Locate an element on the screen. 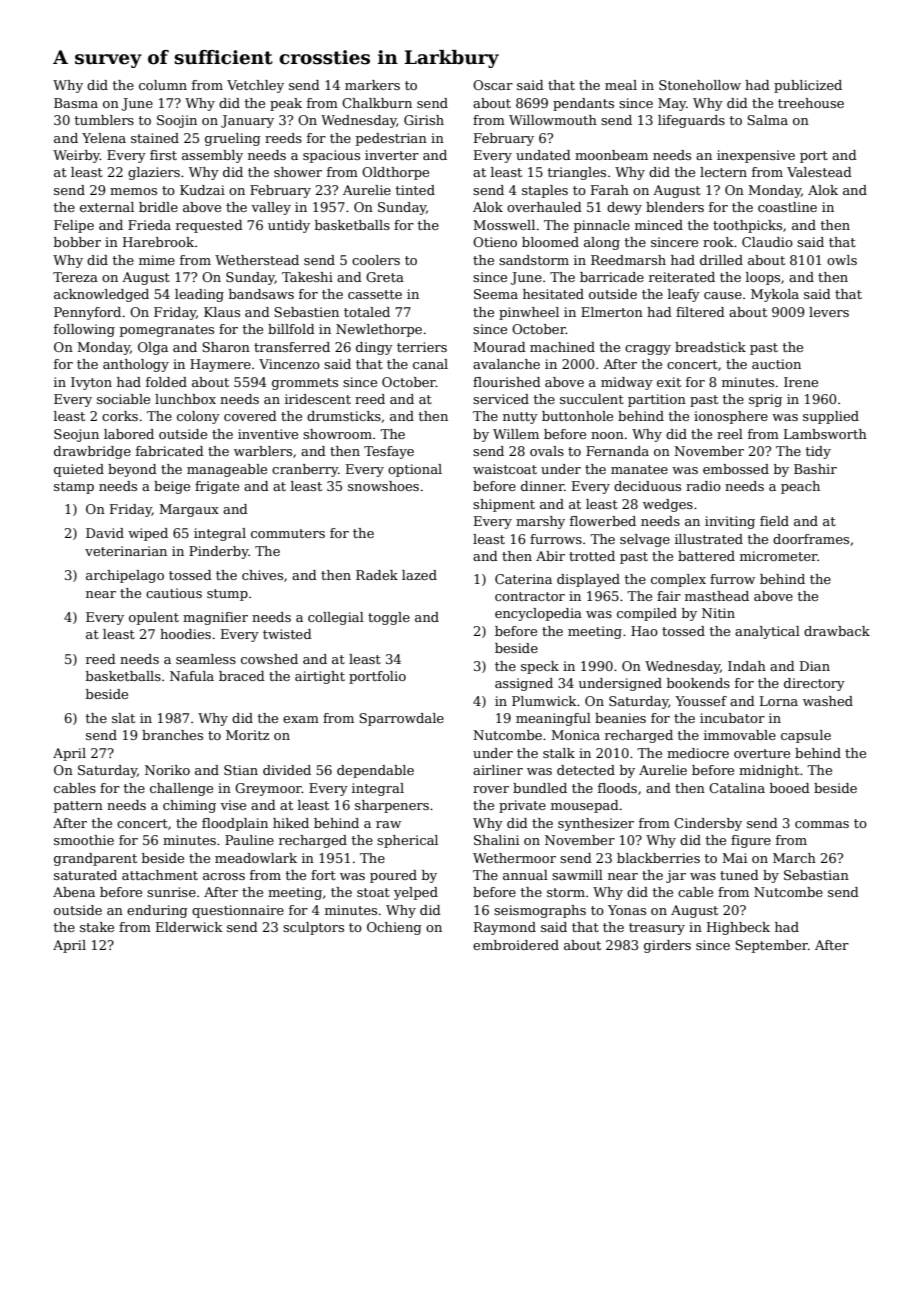 The height and width of the screenshot is (1308, 924). slat is located at coordinates (123, 718).
